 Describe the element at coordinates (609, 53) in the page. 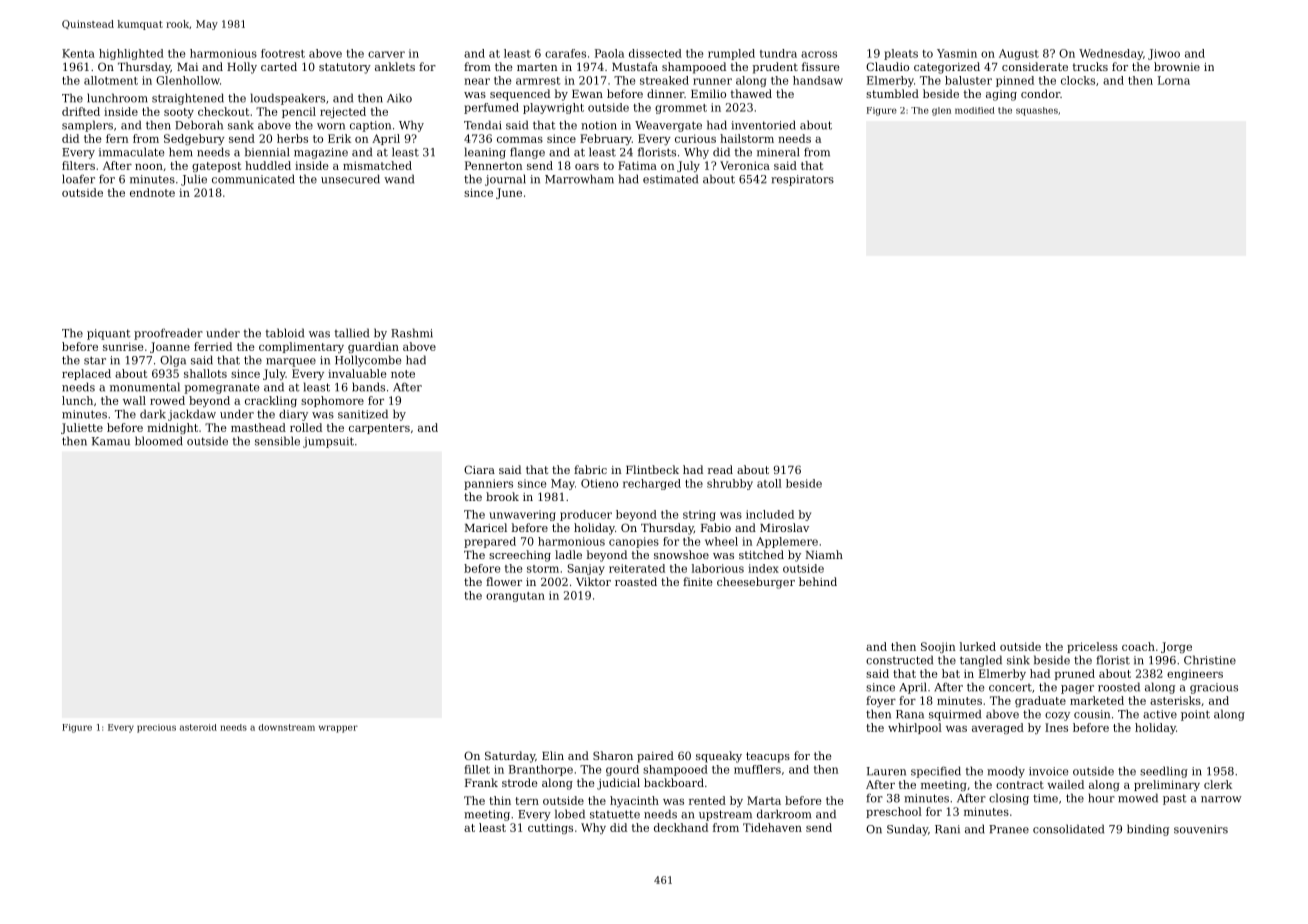

I see `Paola` at that location.
